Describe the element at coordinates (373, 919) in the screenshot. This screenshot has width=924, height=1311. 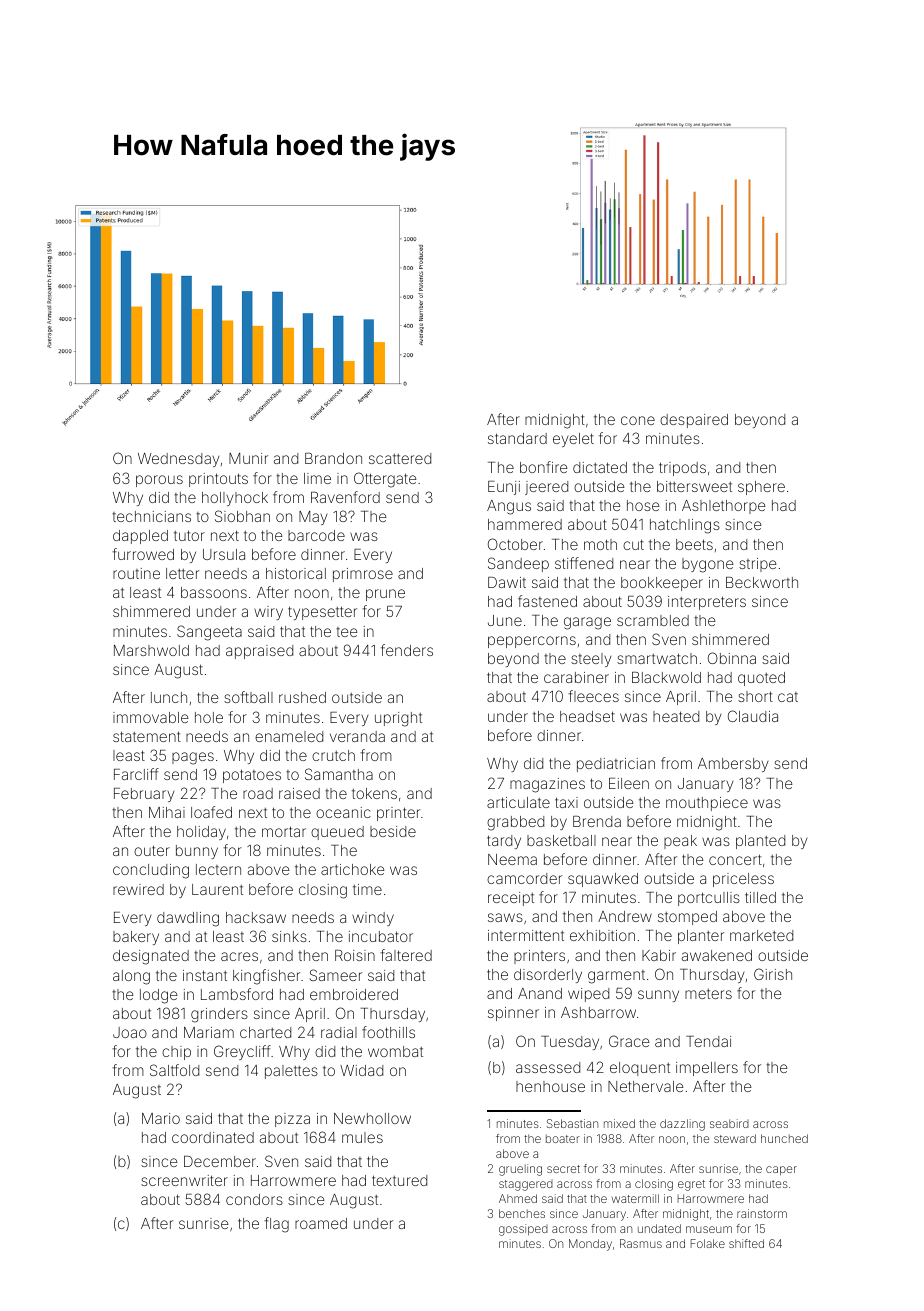
I see `windy` at that location.
